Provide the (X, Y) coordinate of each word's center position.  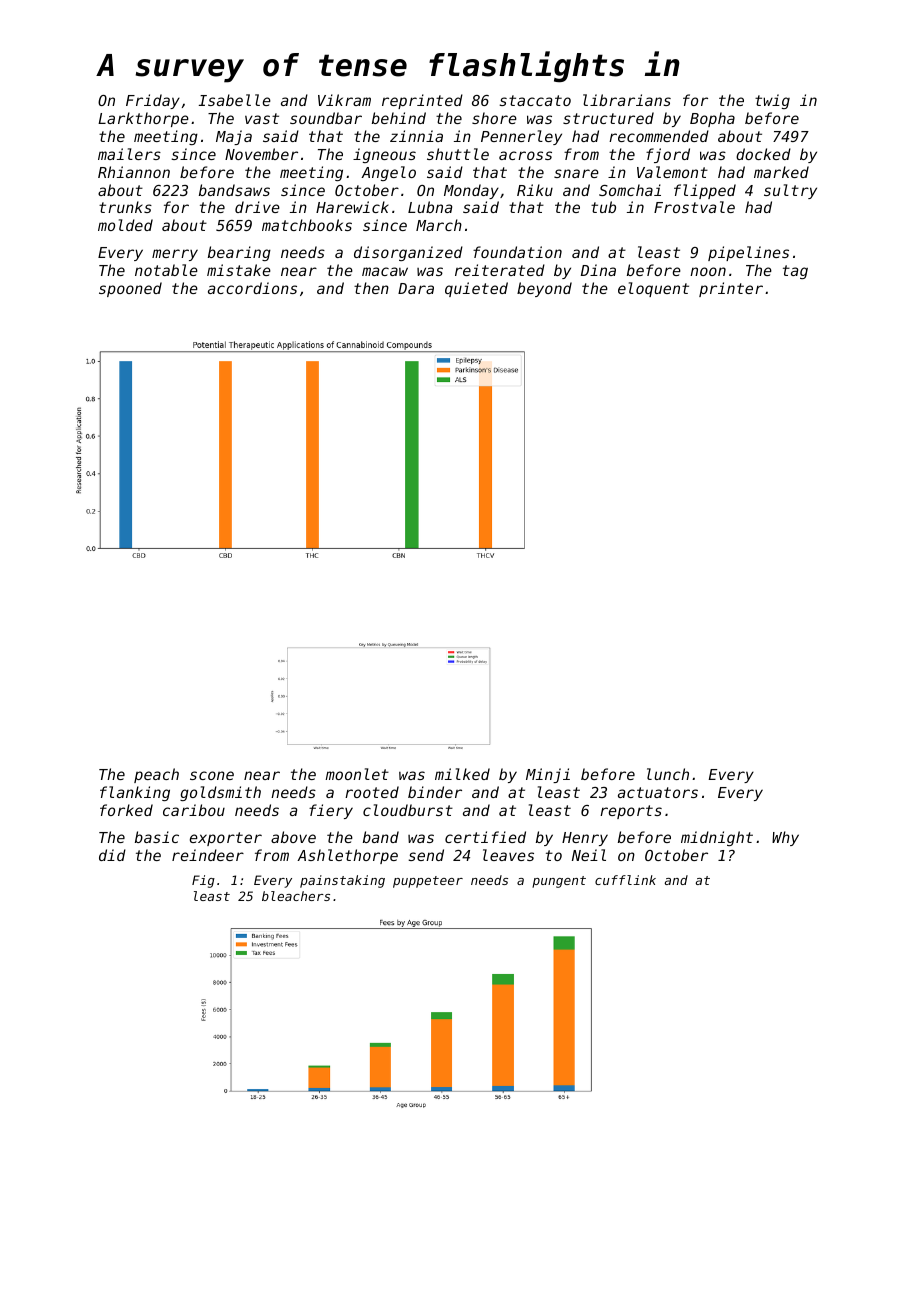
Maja (234, 137)
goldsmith (220, 793)
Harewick (352, 207)
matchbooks (307, 225)
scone (212, 775)
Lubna (430, 207)
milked (462, 774)
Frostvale (694, 207)
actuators (658, 792)
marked (781, 172)
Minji (548, 775)
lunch (668, 774)
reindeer (208, 855)
